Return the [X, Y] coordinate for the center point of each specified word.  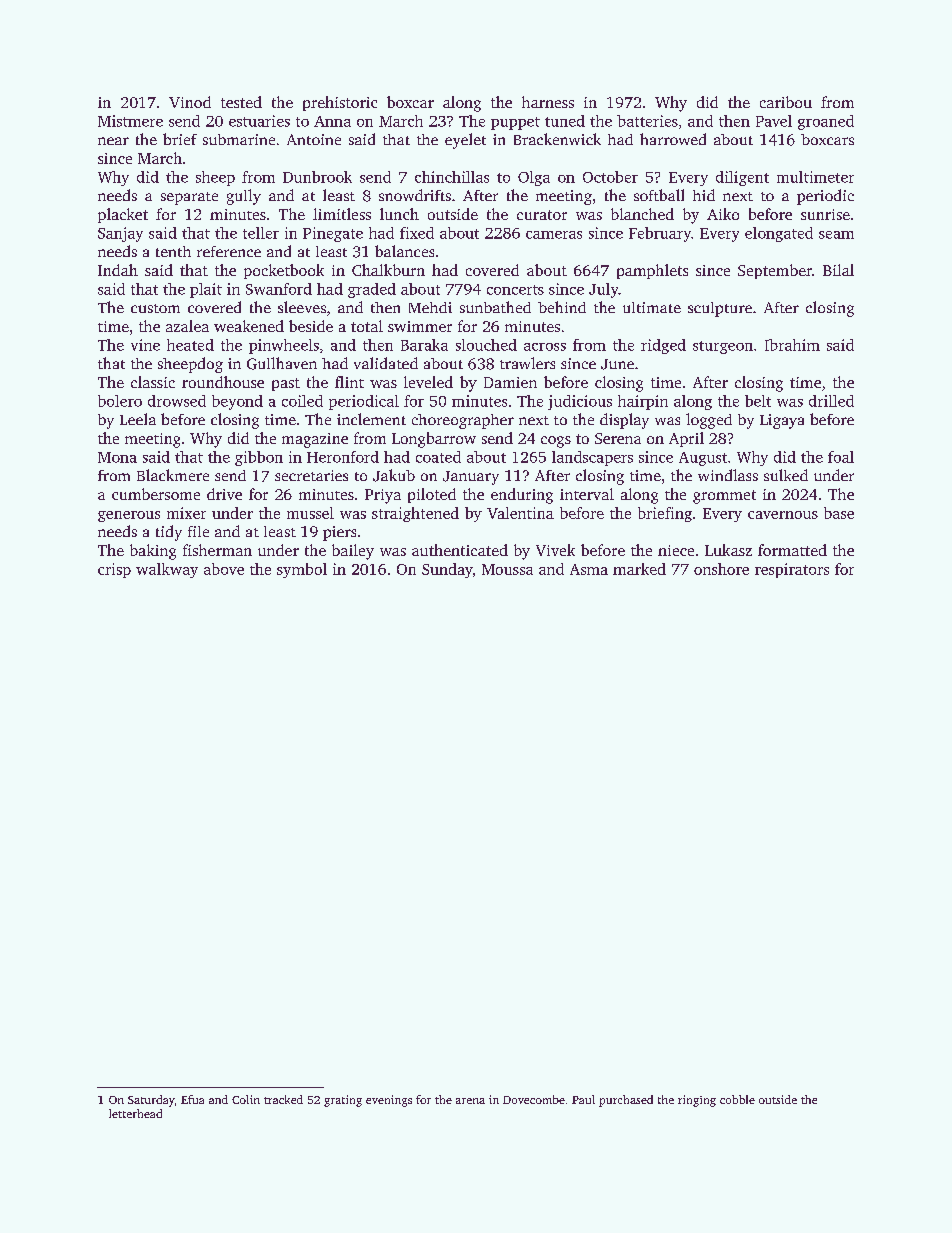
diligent [742, 178]
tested [241, 102]
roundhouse [223, 382]
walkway [167, 570]
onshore [721, 569]
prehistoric [340, 103]
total [367, 326]
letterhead [135, 1113]
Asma [589, 569]
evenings [389, 1101]
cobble [737, 1099]
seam [836, 235]
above [224, 569]
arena [470, 1101]
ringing [697, 1101]
